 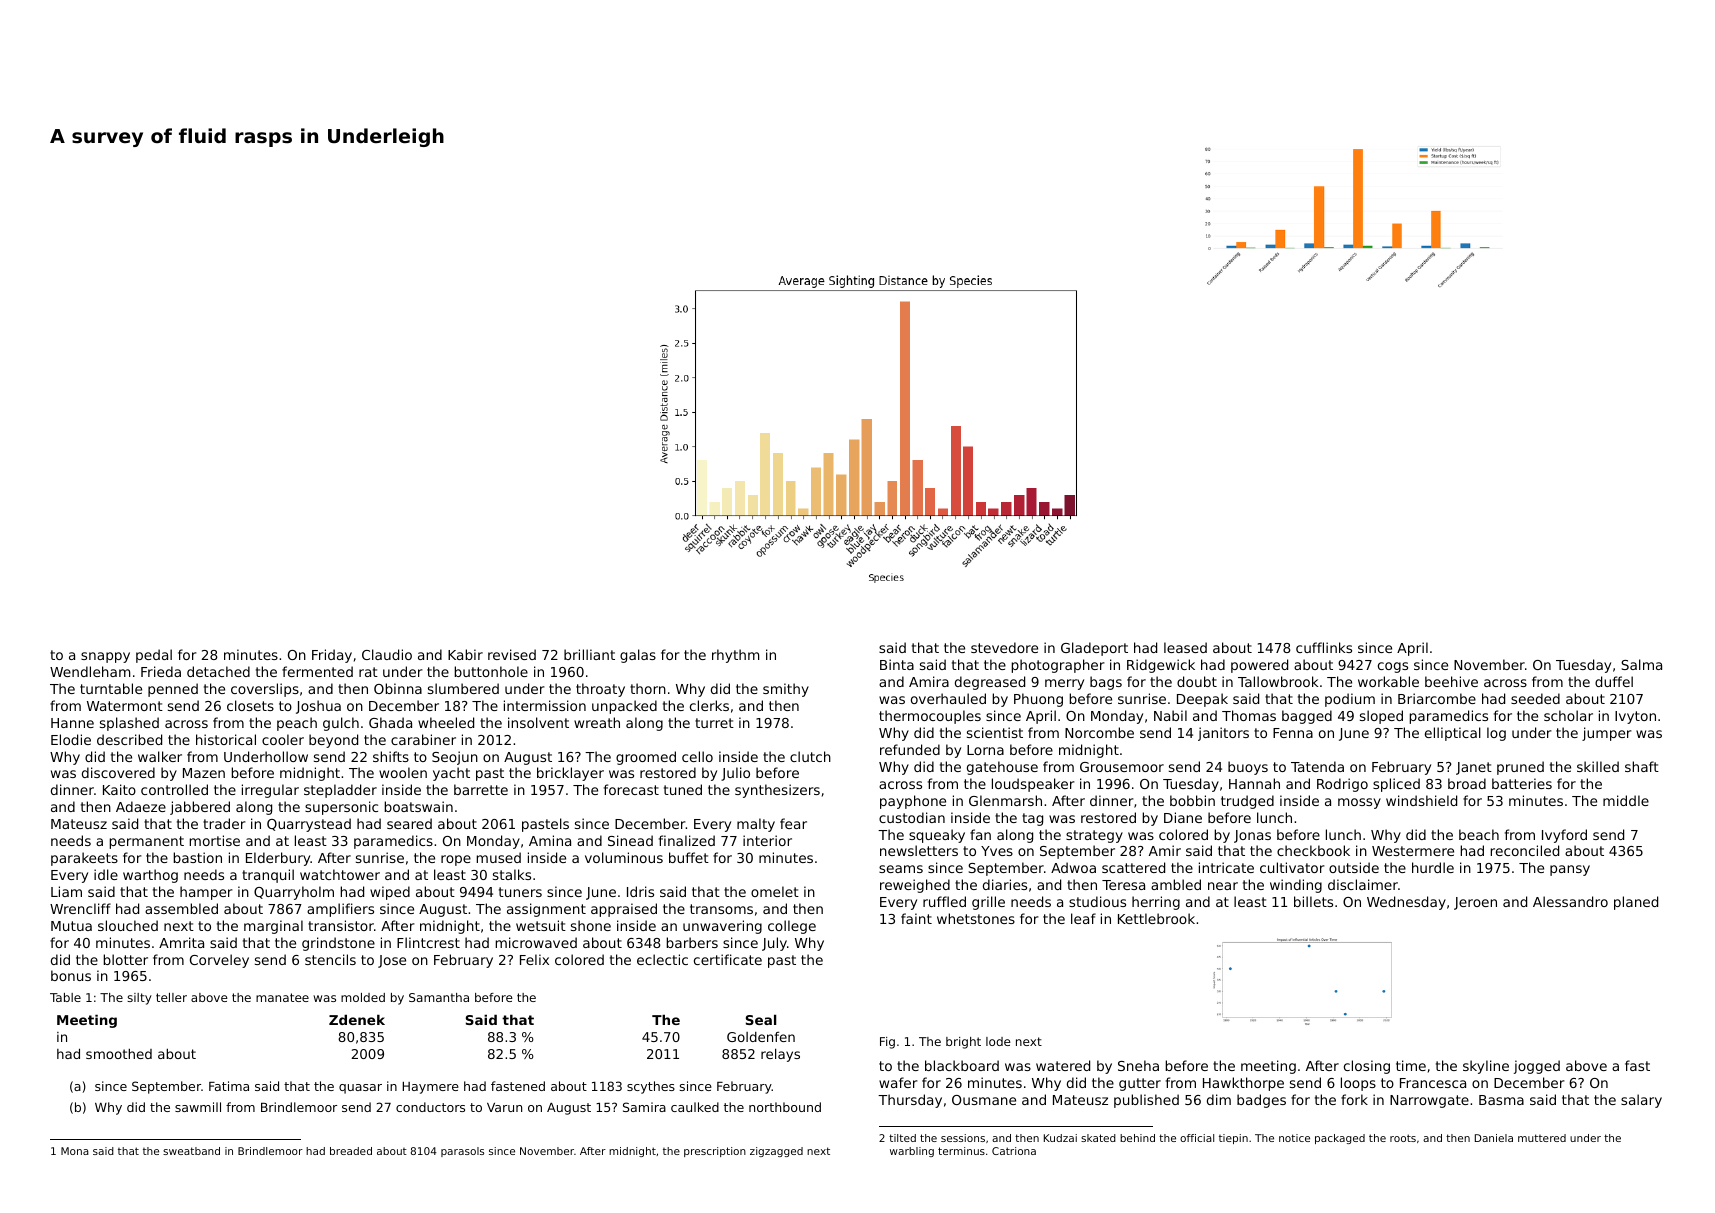 What do you see at coordinates (997, 851) in the screenshot?
I see `Yves` at bounding box center [997, 851].
